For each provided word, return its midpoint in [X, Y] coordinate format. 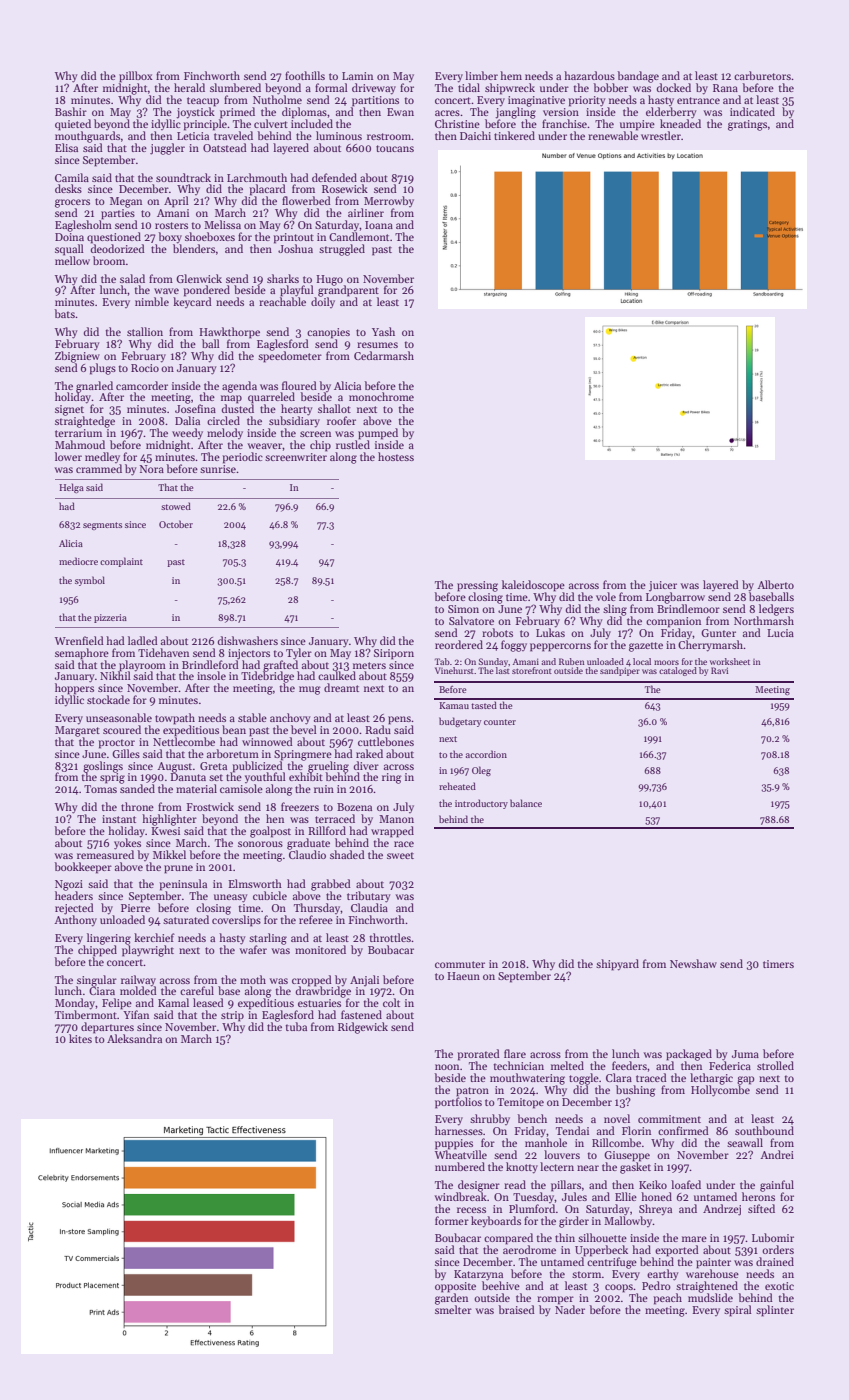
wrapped [392, 832]
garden [451, 1299]
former [452, 1220]
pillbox [136, 77]
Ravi [719, 670]
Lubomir [773, 1237]
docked [673, 87]
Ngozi [69, 886]
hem [511, 75]
